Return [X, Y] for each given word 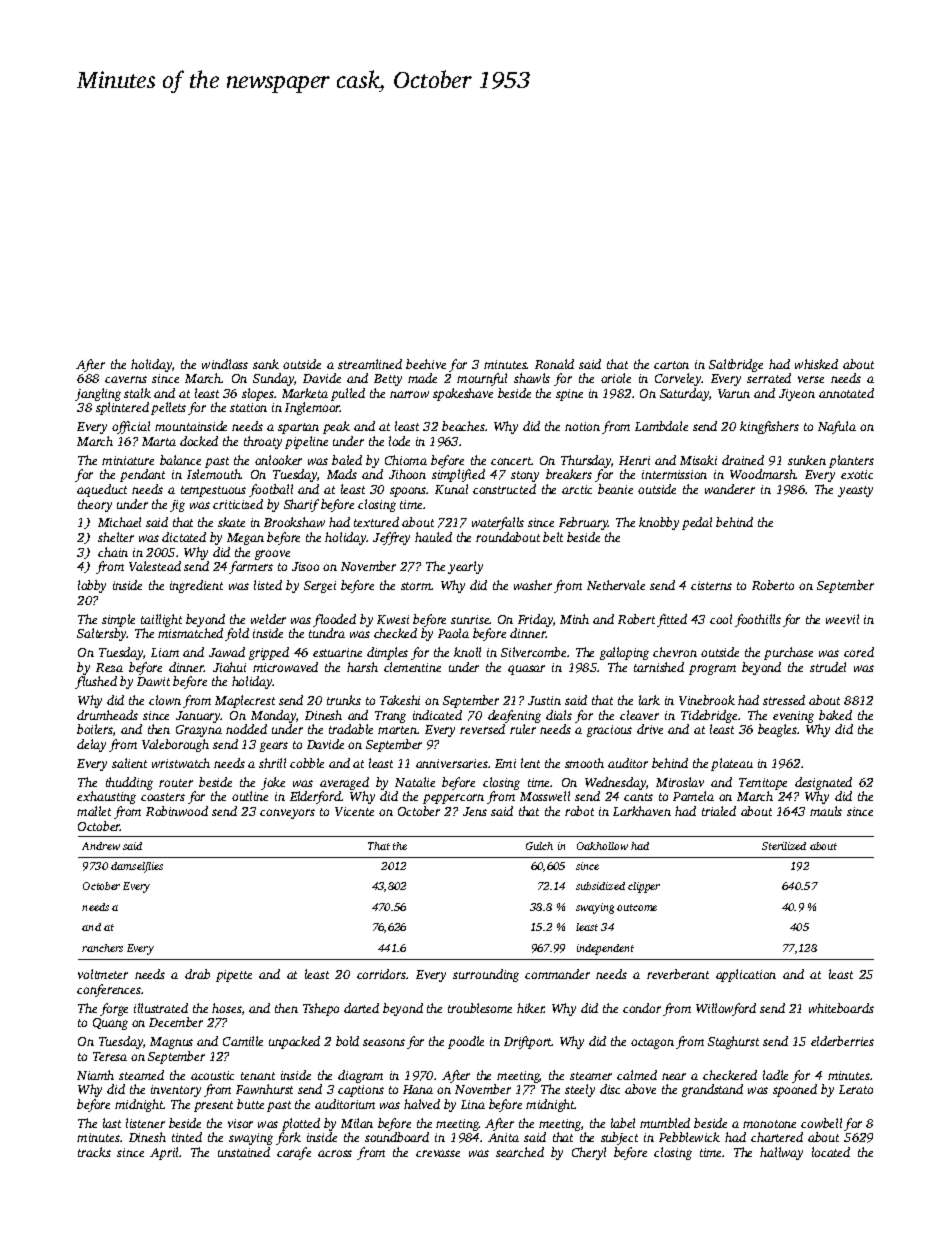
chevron [675, 652]
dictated [184, 537]
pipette [234, 976]
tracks [94, 1152]
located [831, 1152]
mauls [826, 811]
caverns [126, 379]
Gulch [539, 846]
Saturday [684, 394]
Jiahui [229, 667]
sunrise [470, 619]
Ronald [554, 364]
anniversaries [452, 763]
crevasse [438, 1153]
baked [835, 715]
